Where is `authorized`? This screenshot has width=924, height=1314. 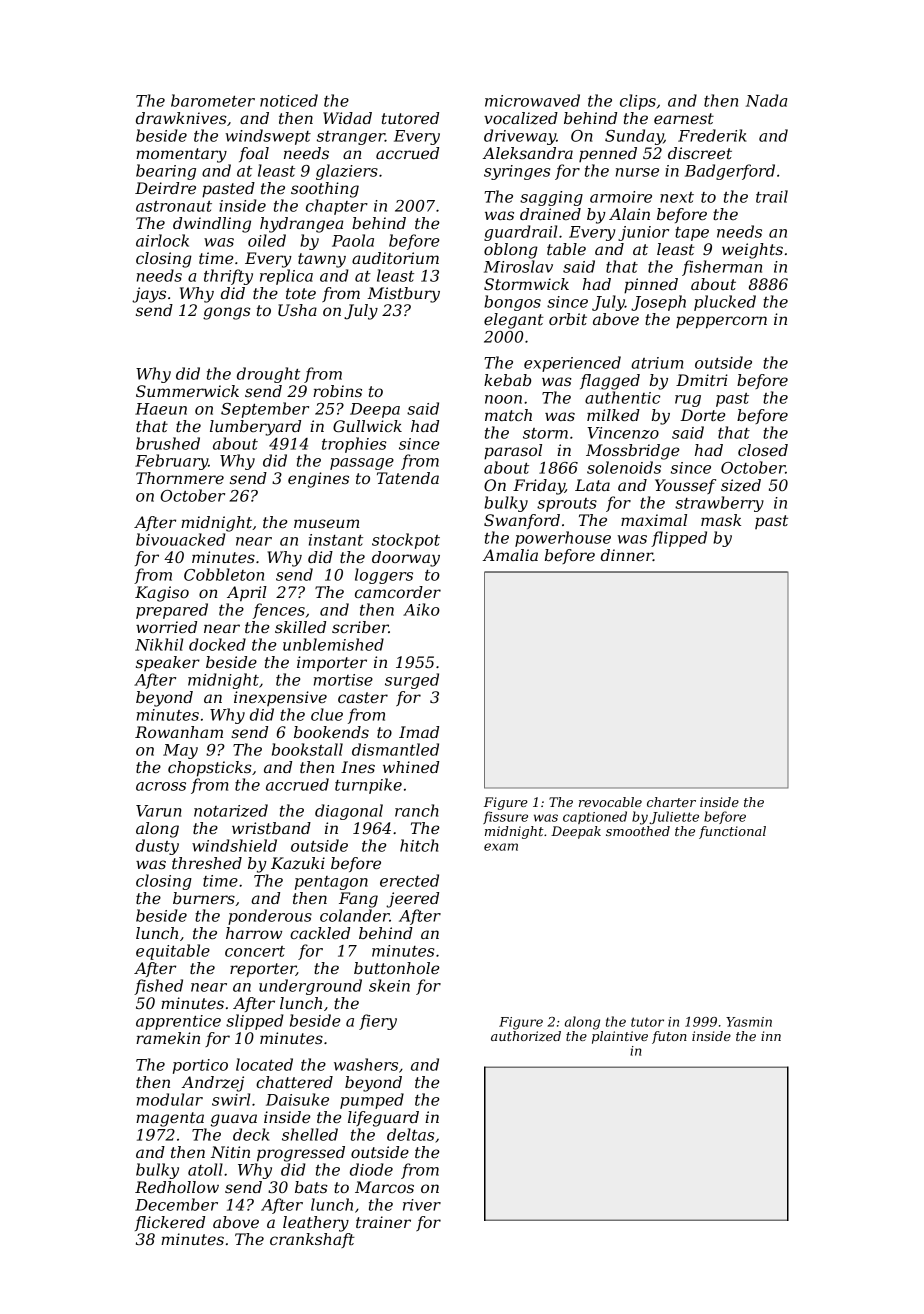 authorized is located at coordinates (526, 1036).
